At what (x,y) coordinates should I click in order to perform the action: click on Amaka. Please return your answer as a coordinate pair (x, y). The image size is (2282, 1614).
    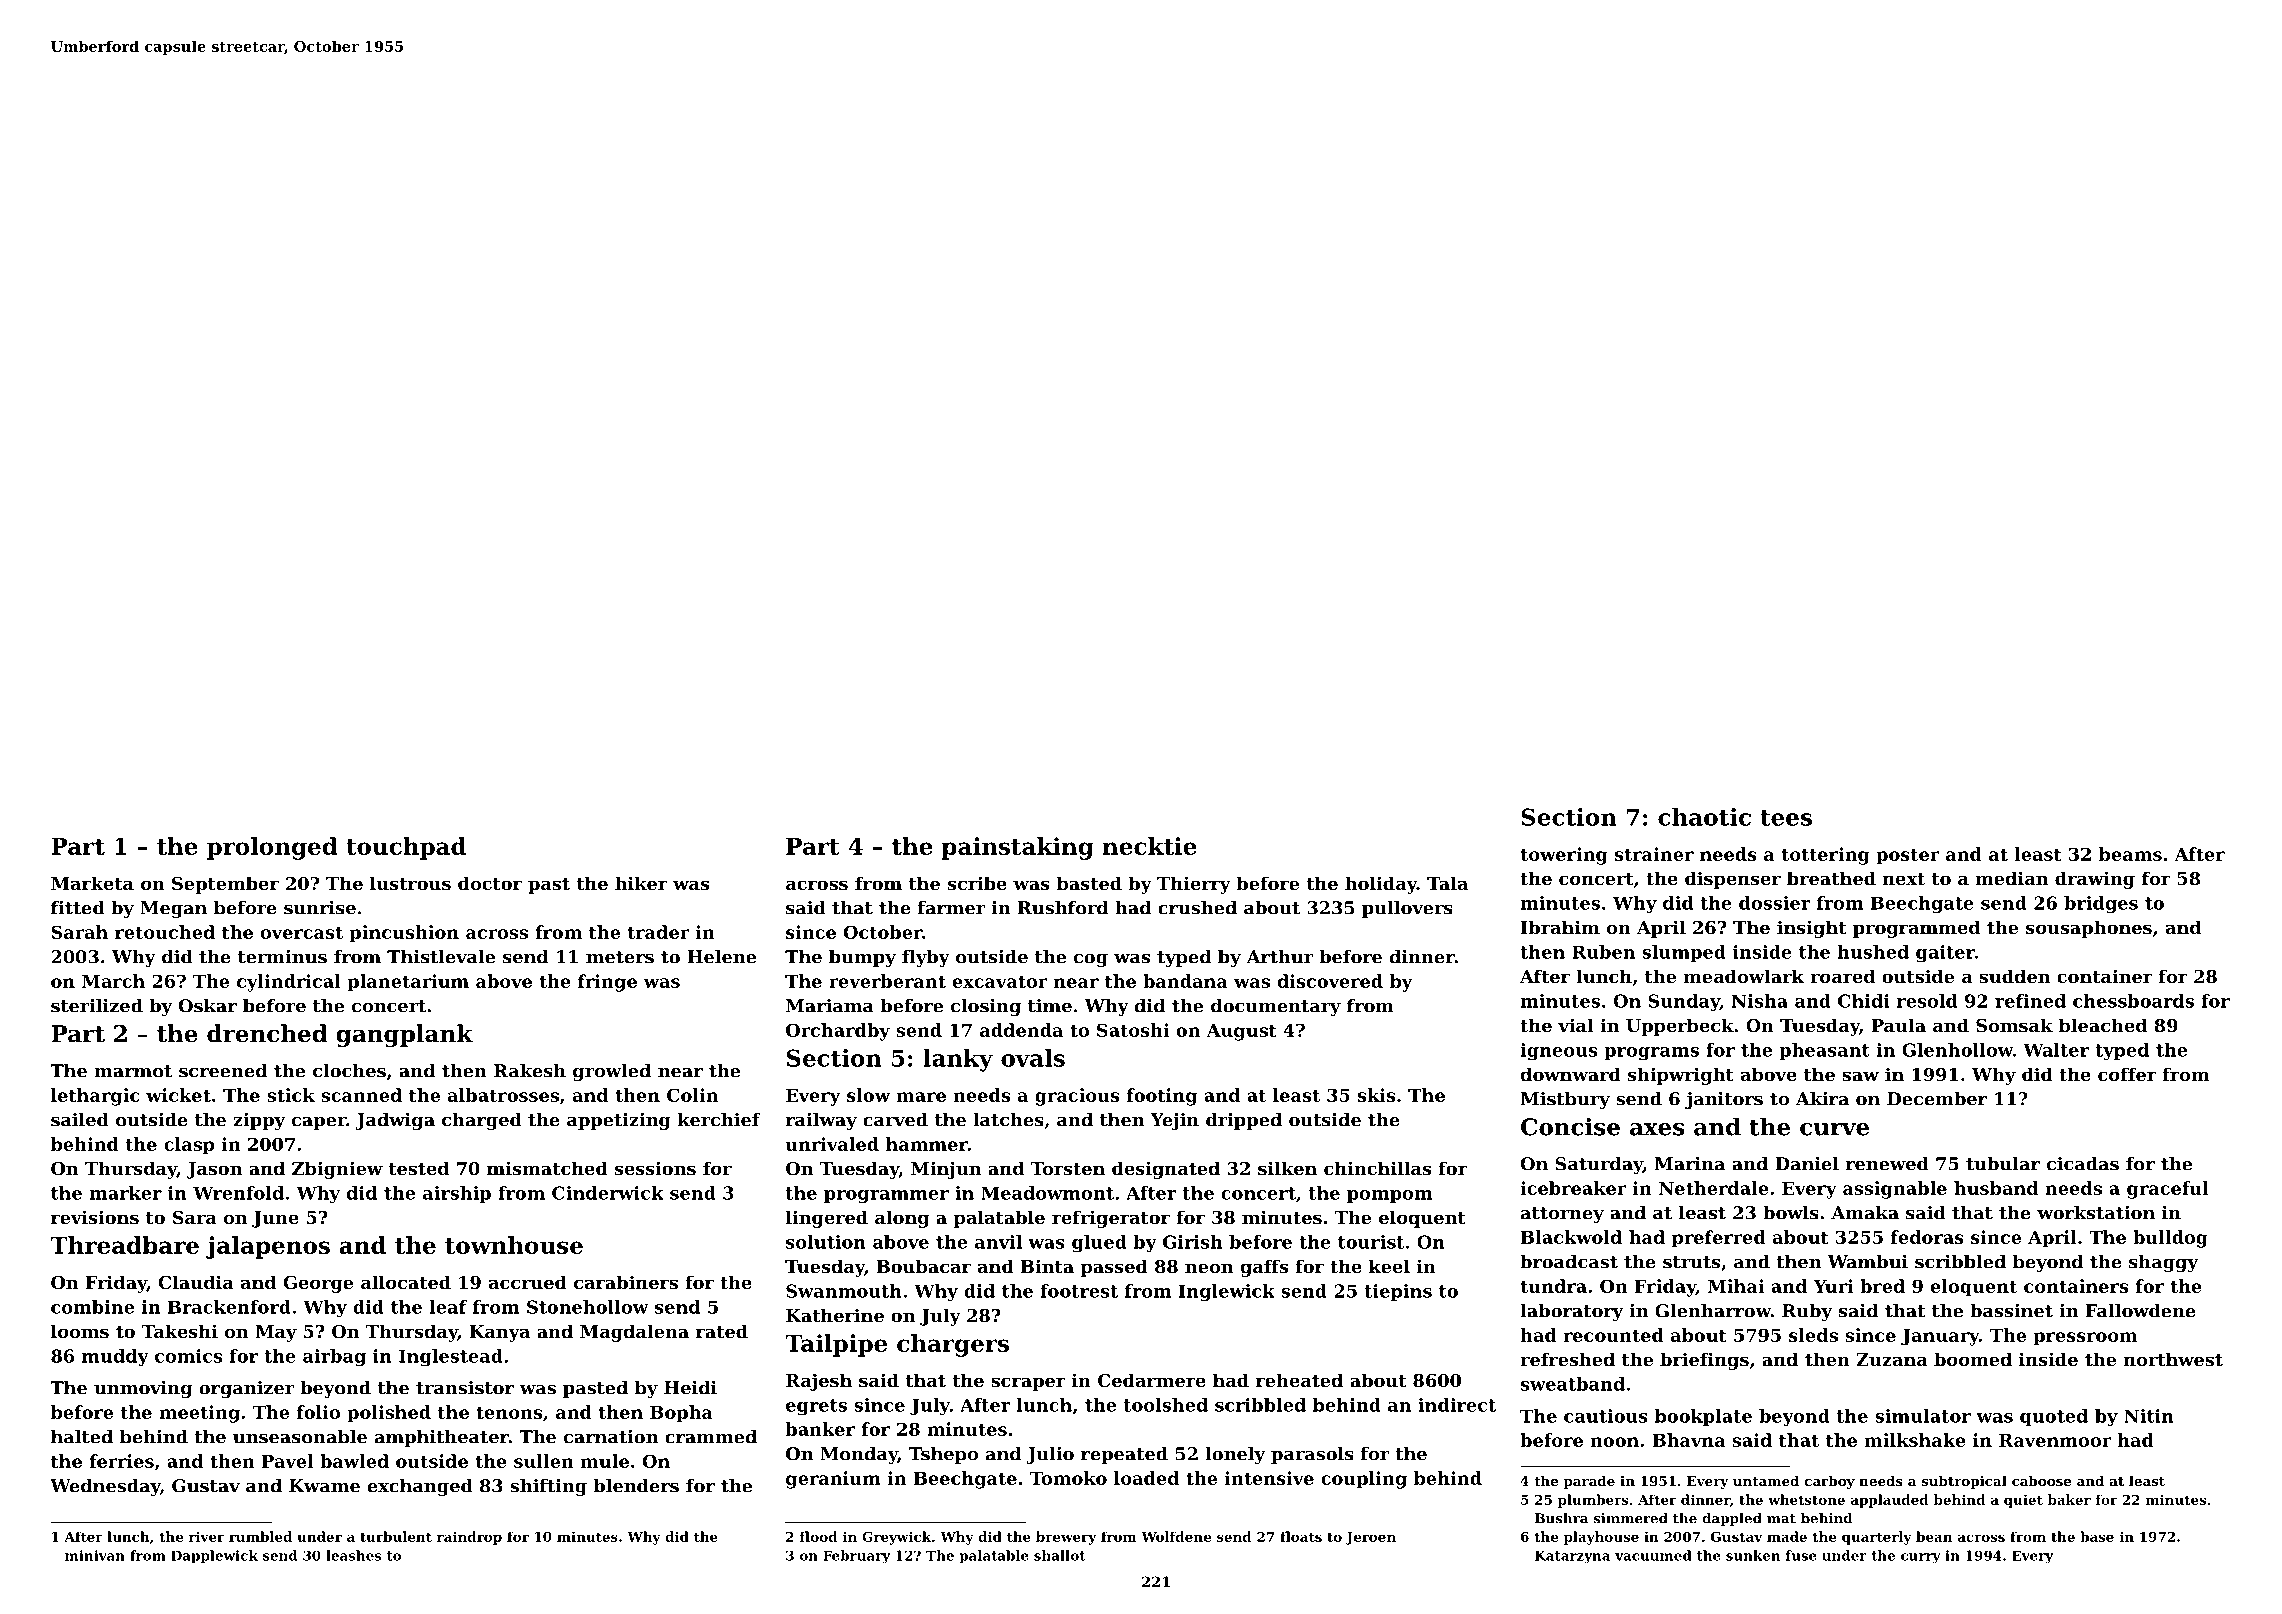
    Looking at the image, I should click on (1865, 1213).
